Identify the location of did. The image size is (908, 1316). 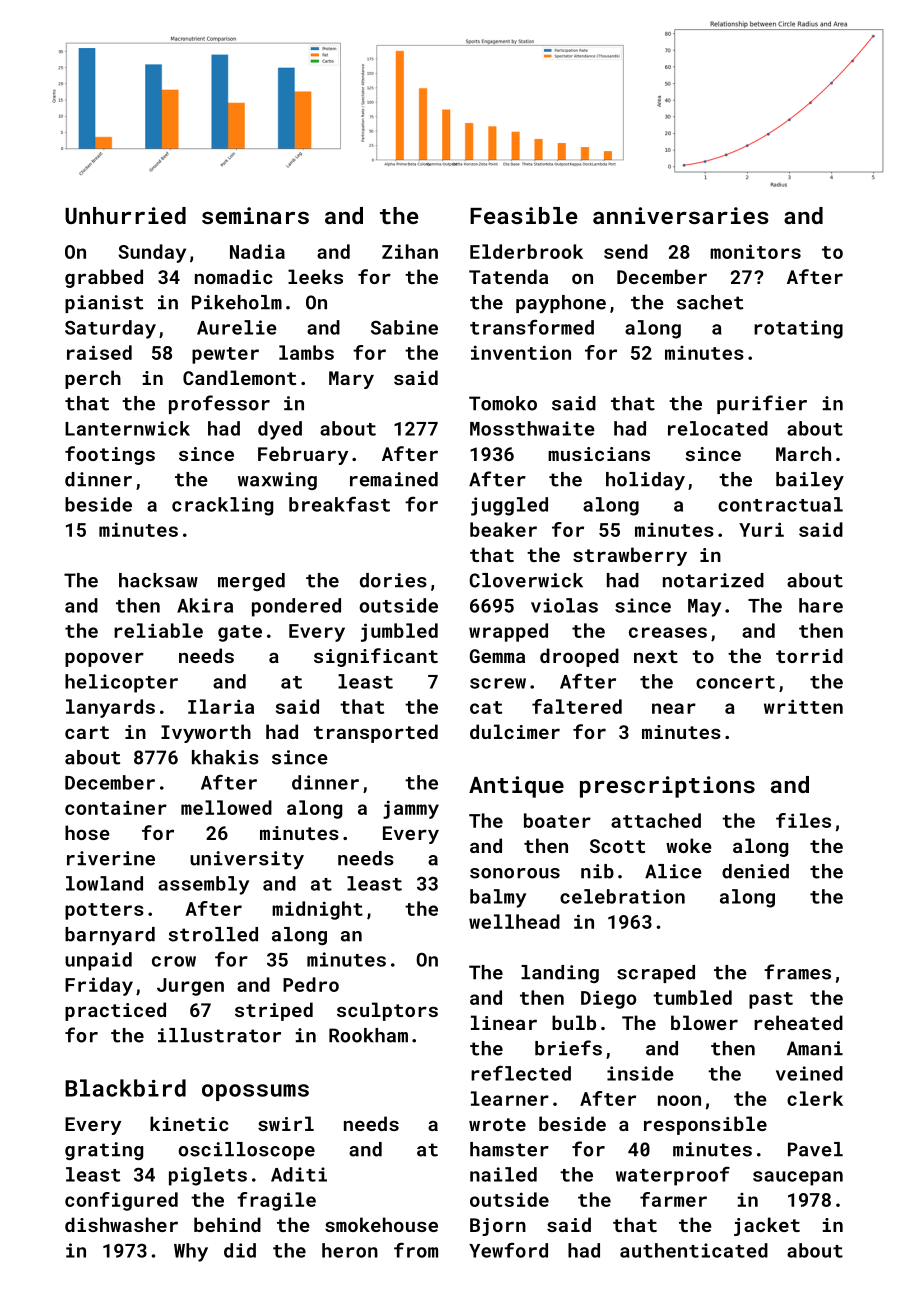
(240, 1250).
